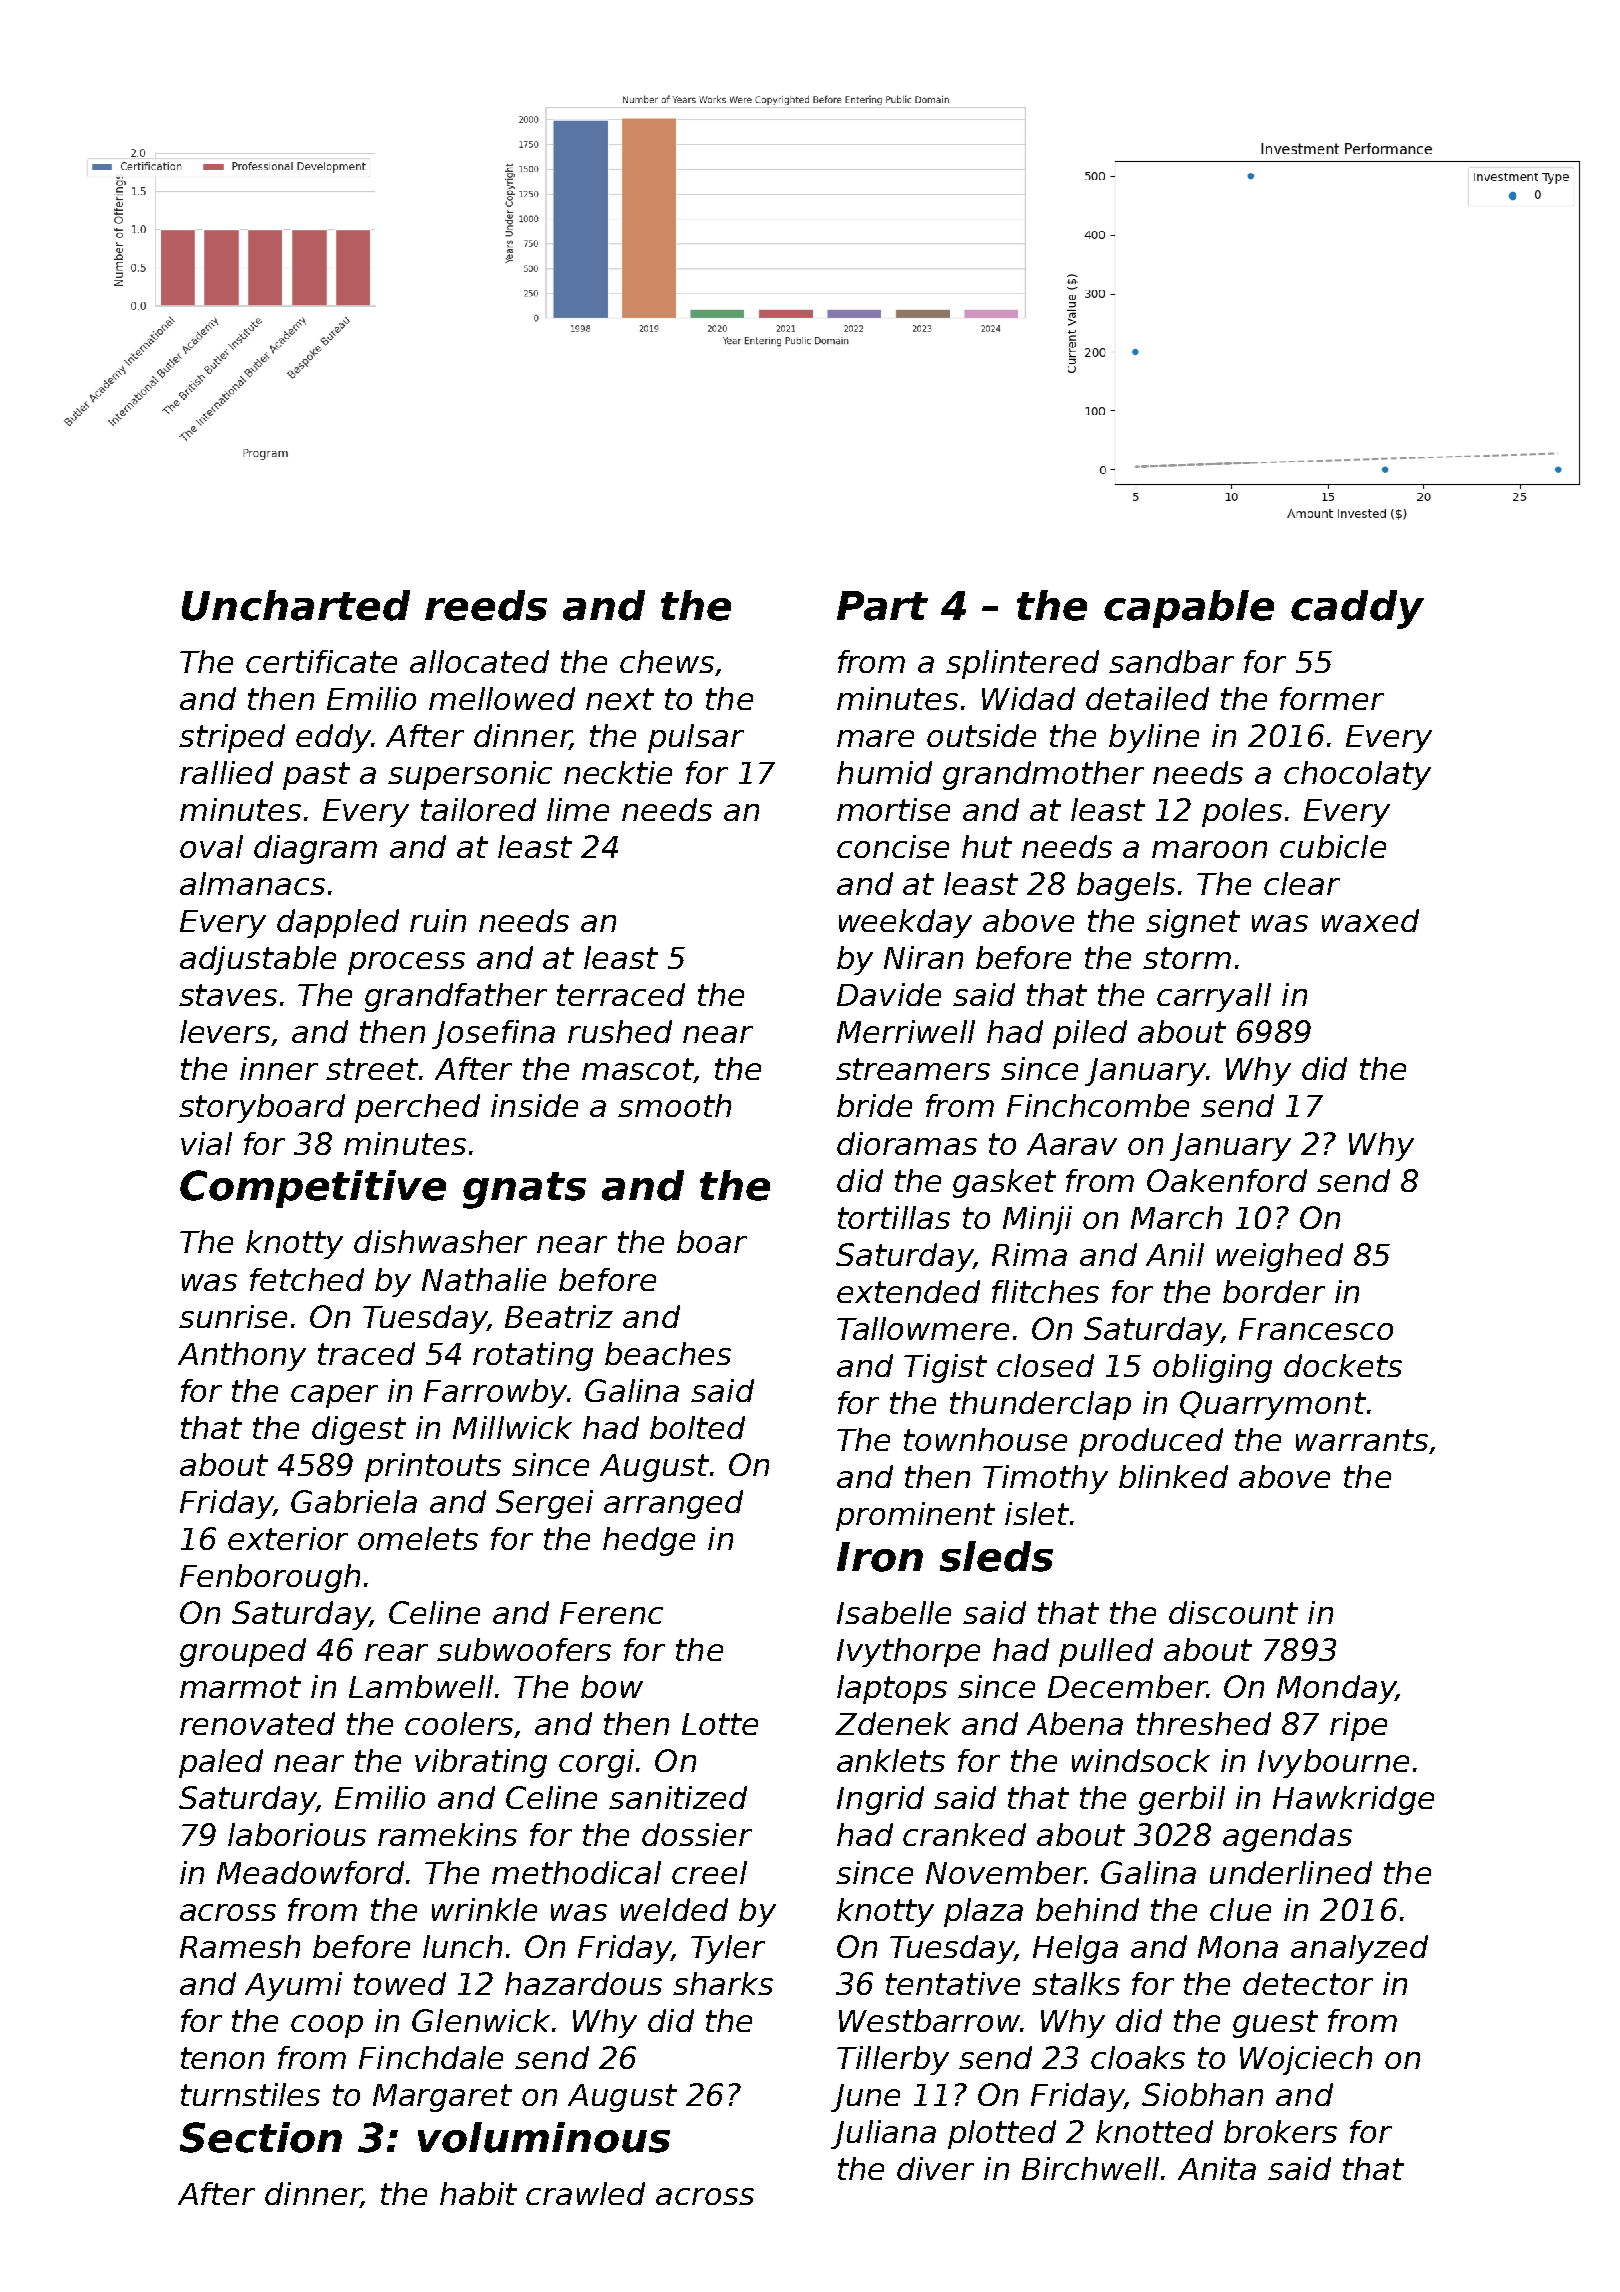  What do you see at coordinates (534, 1105) in the image?
I see `inside` at bounding box center [534, 1105].
